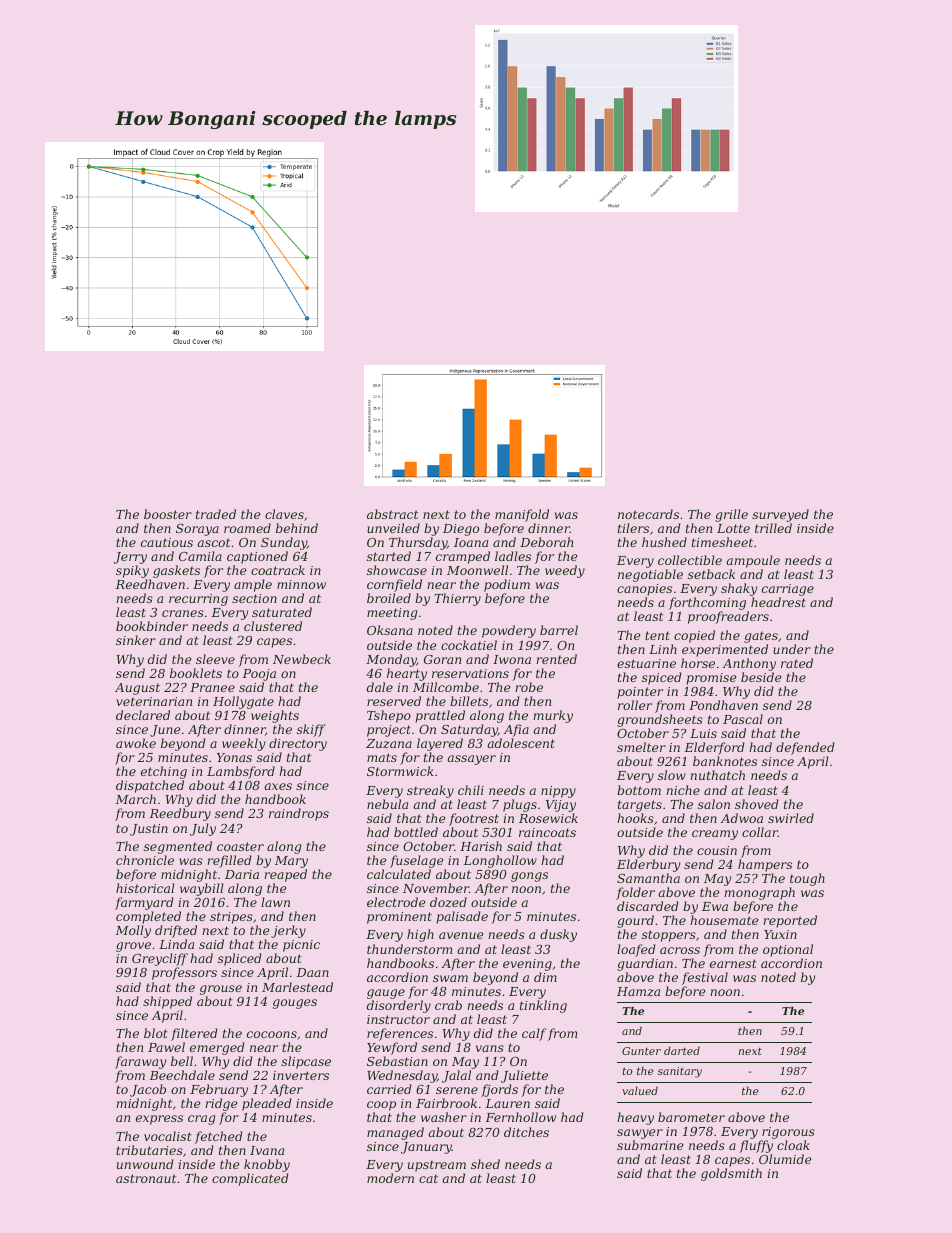  What do you see at coordinates (725, 650) in the image?
I see `experimented` at bounding box center [725, 650].
